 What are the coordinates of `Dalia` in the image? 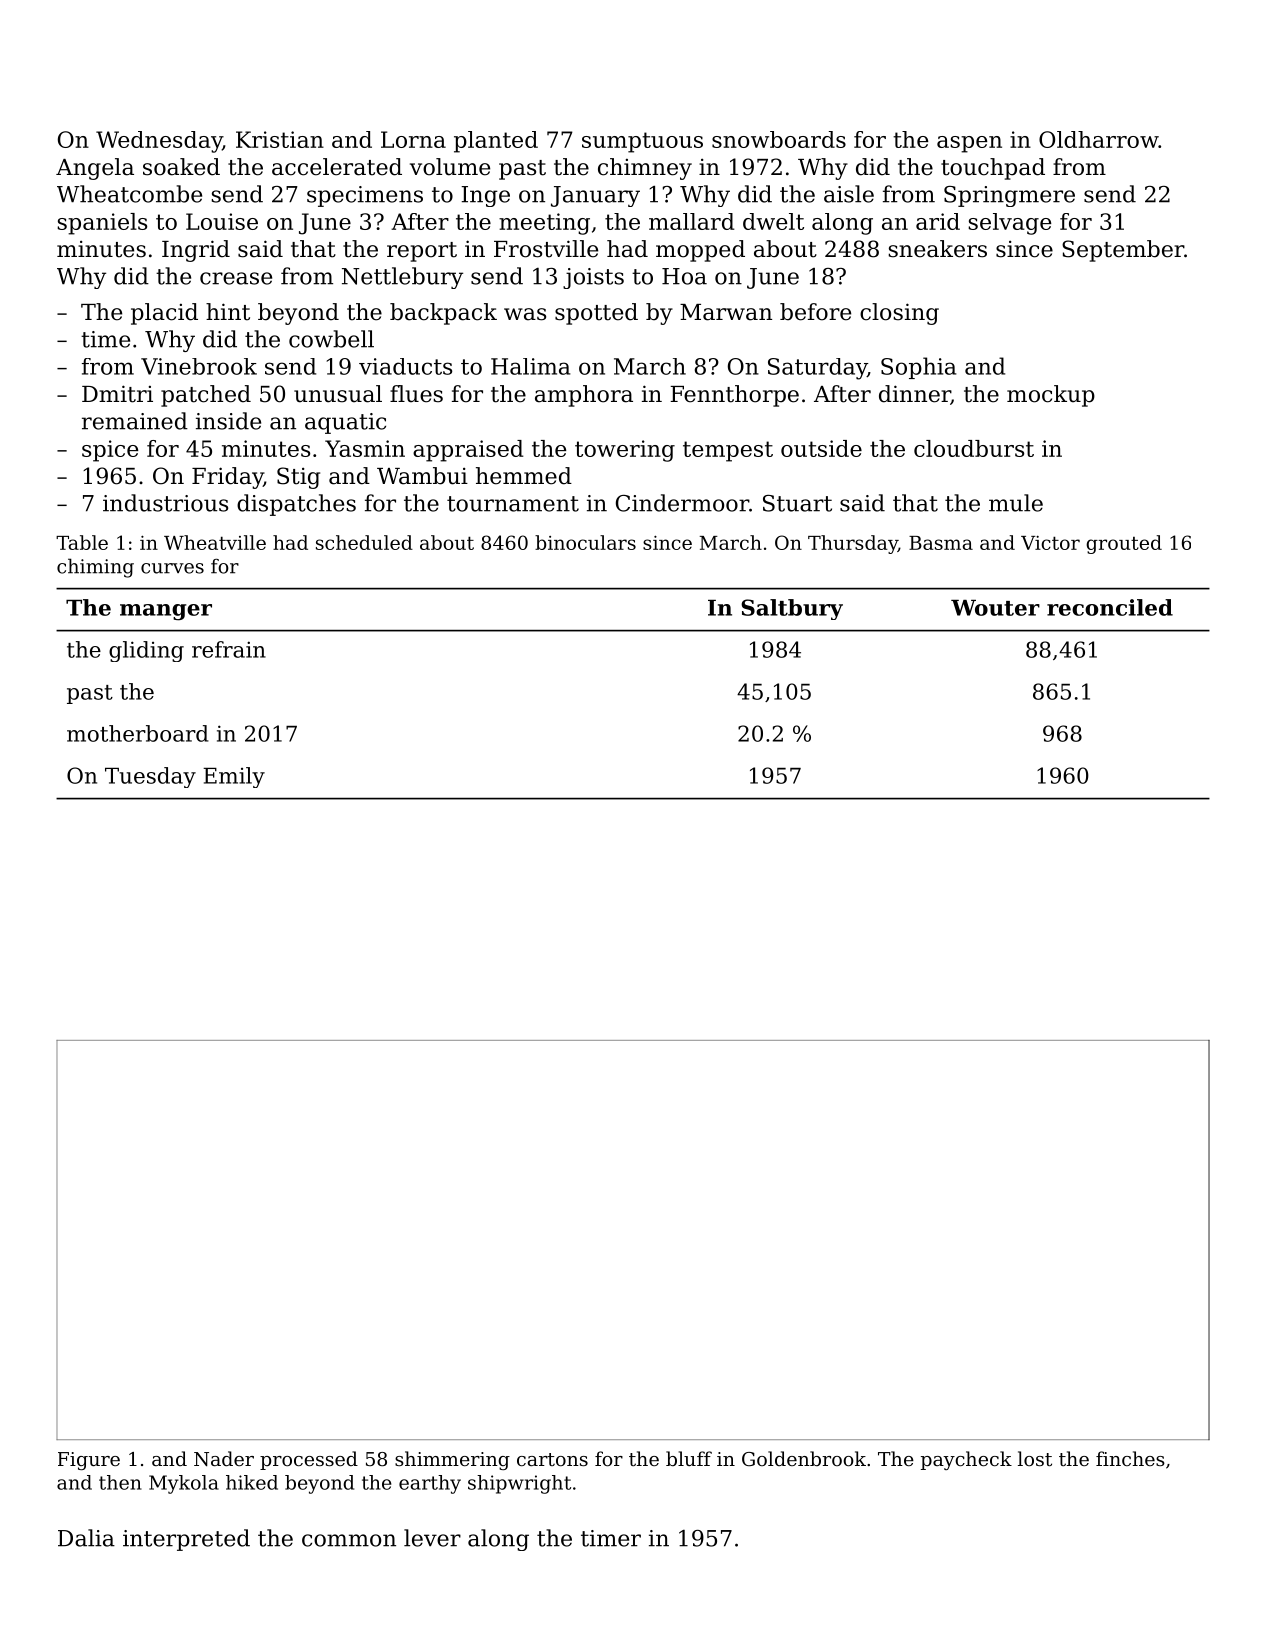 It's located at (86, 1538).
